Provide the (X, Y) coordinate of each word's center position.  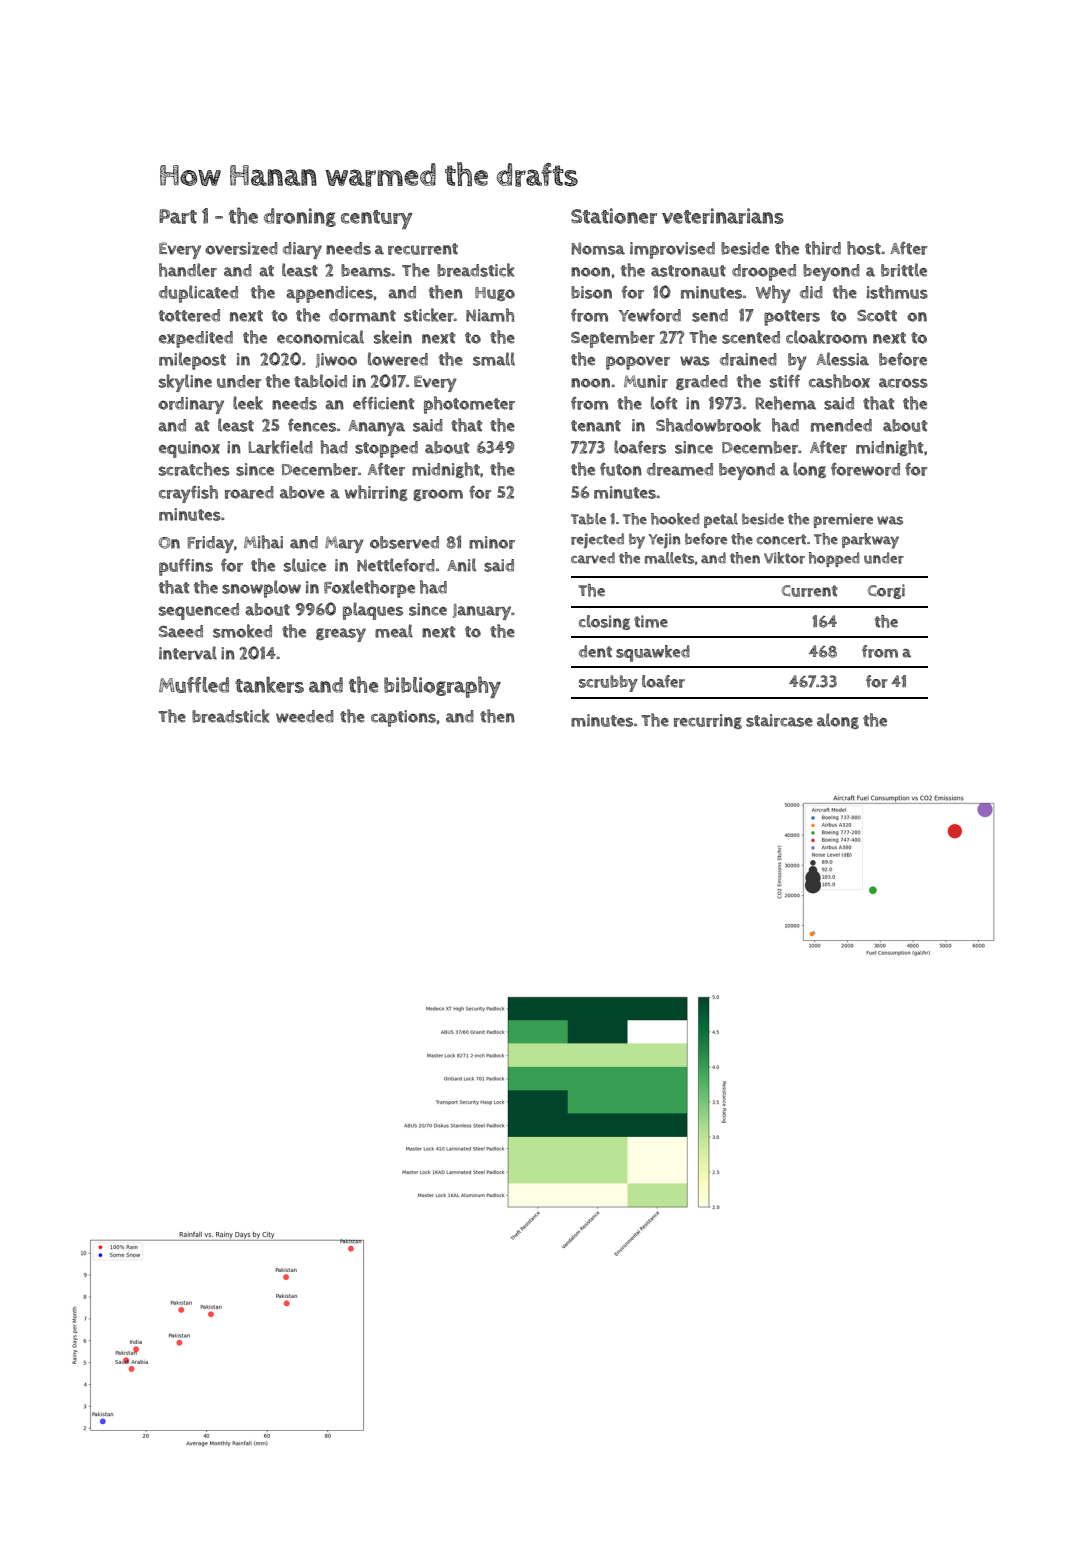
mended (841, 425)
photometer (469, 405)
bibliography (442, 687)
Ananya (376, 428)
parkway (870, 541)
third (823, 248)
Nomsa (598, 248)
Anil (461, 565)
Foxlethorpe (369, 589)
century (377, 219)
